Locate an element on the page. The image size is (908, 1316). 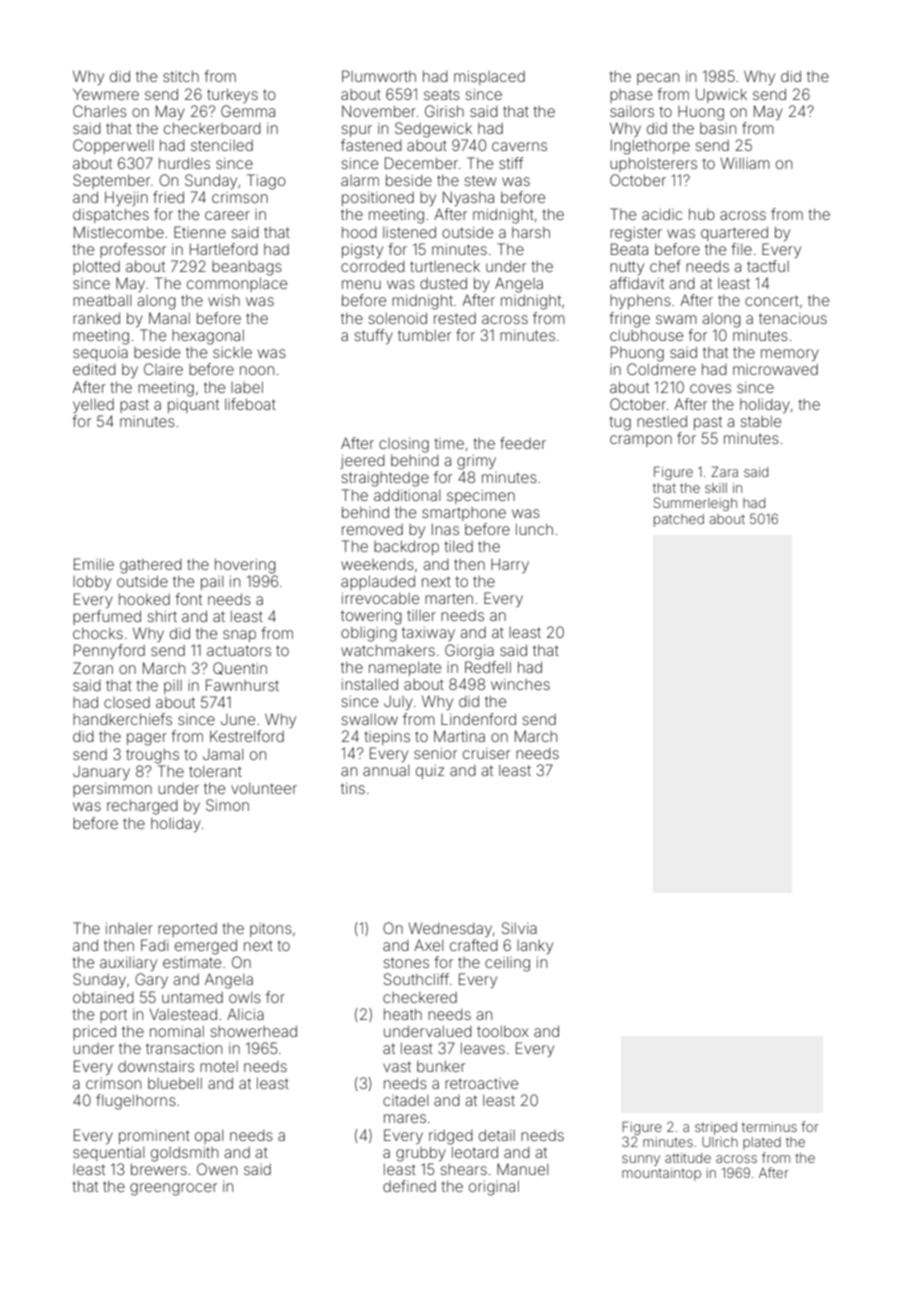
mountaintop is located at coordinates (661, 1174).
